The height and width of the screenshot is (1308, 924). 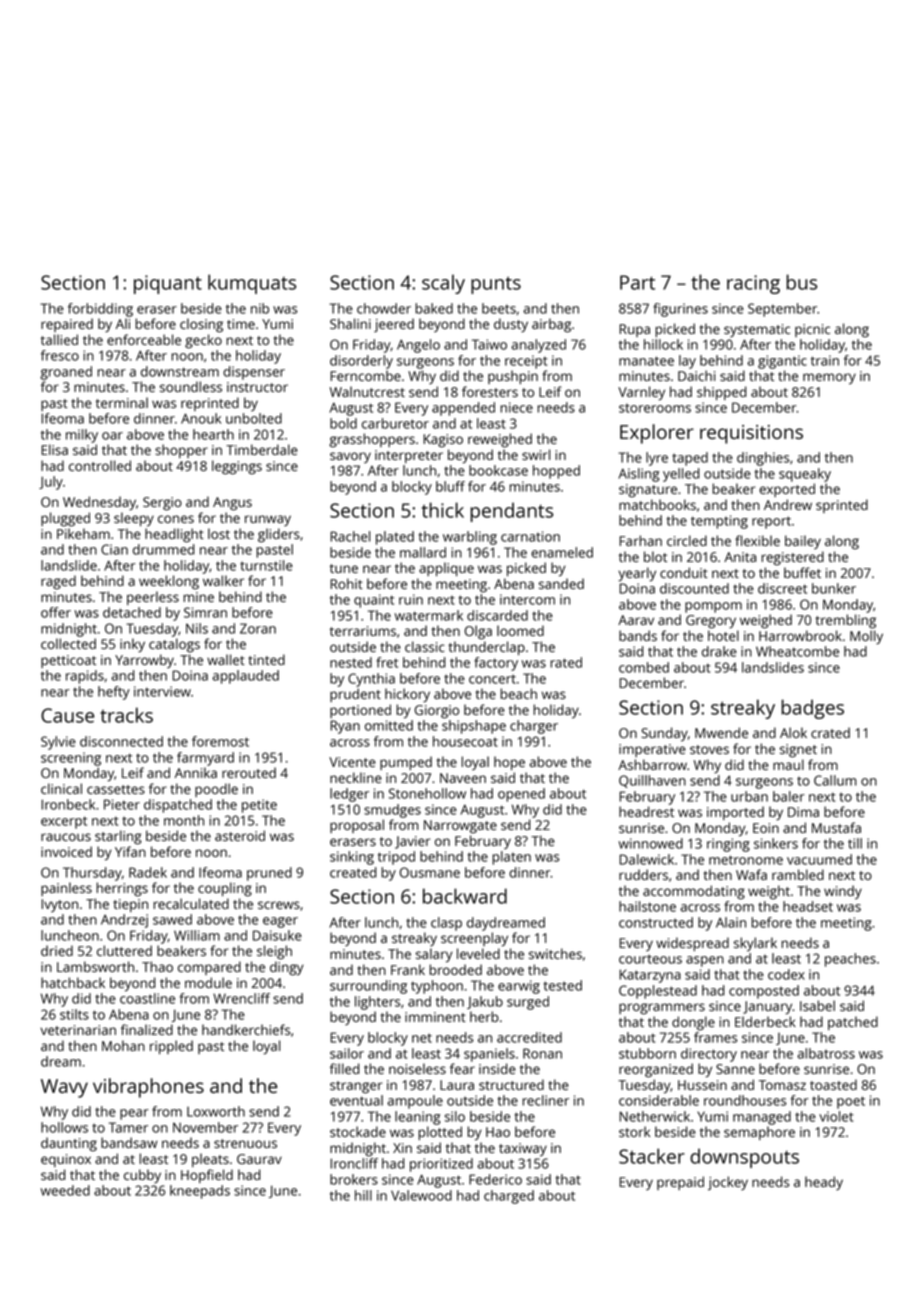 I want to click on dinghies, so click(x=763, y=459).
